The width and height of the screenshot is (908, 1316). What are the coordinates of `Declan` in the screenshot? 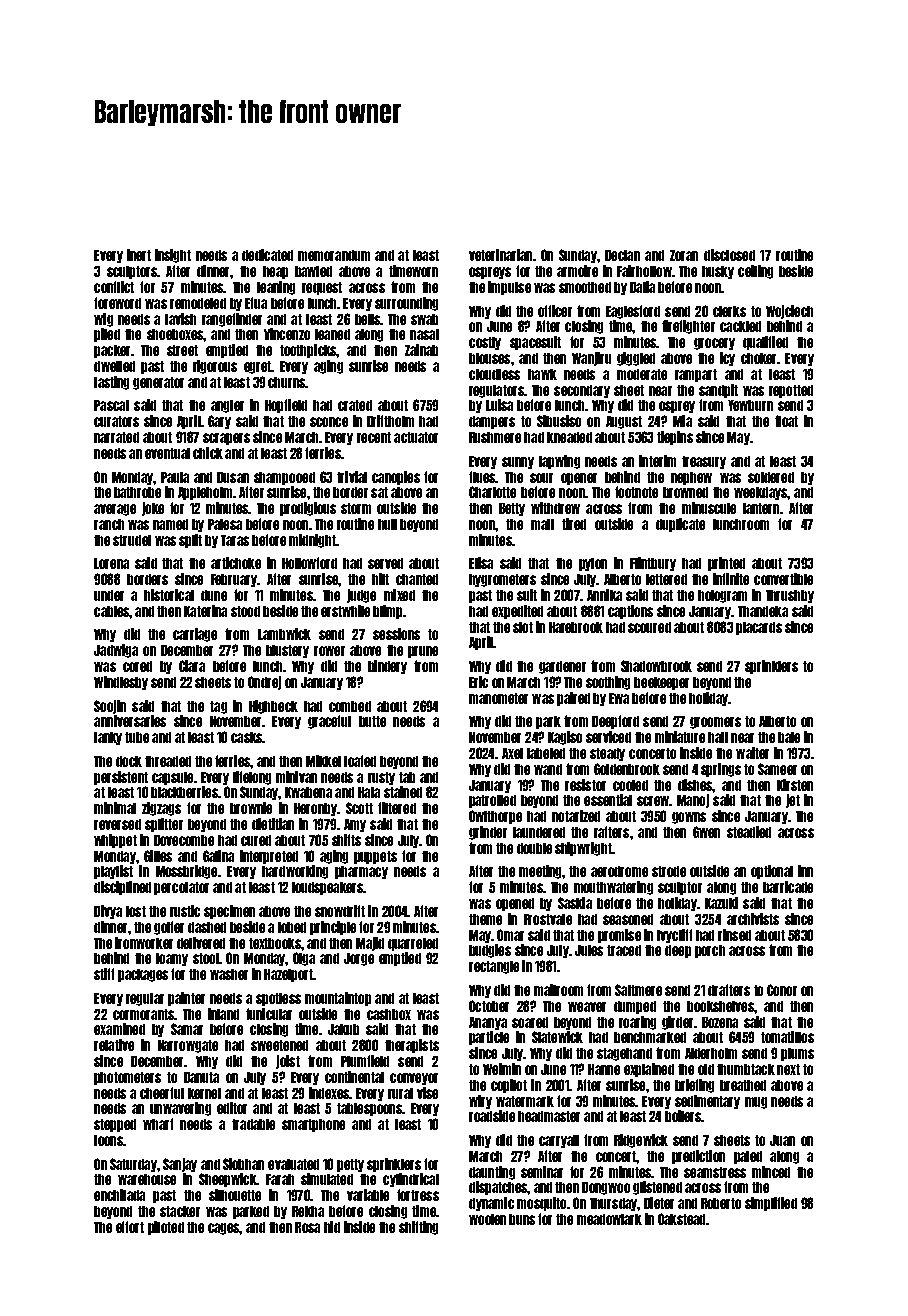 It's located at (622, 255).
